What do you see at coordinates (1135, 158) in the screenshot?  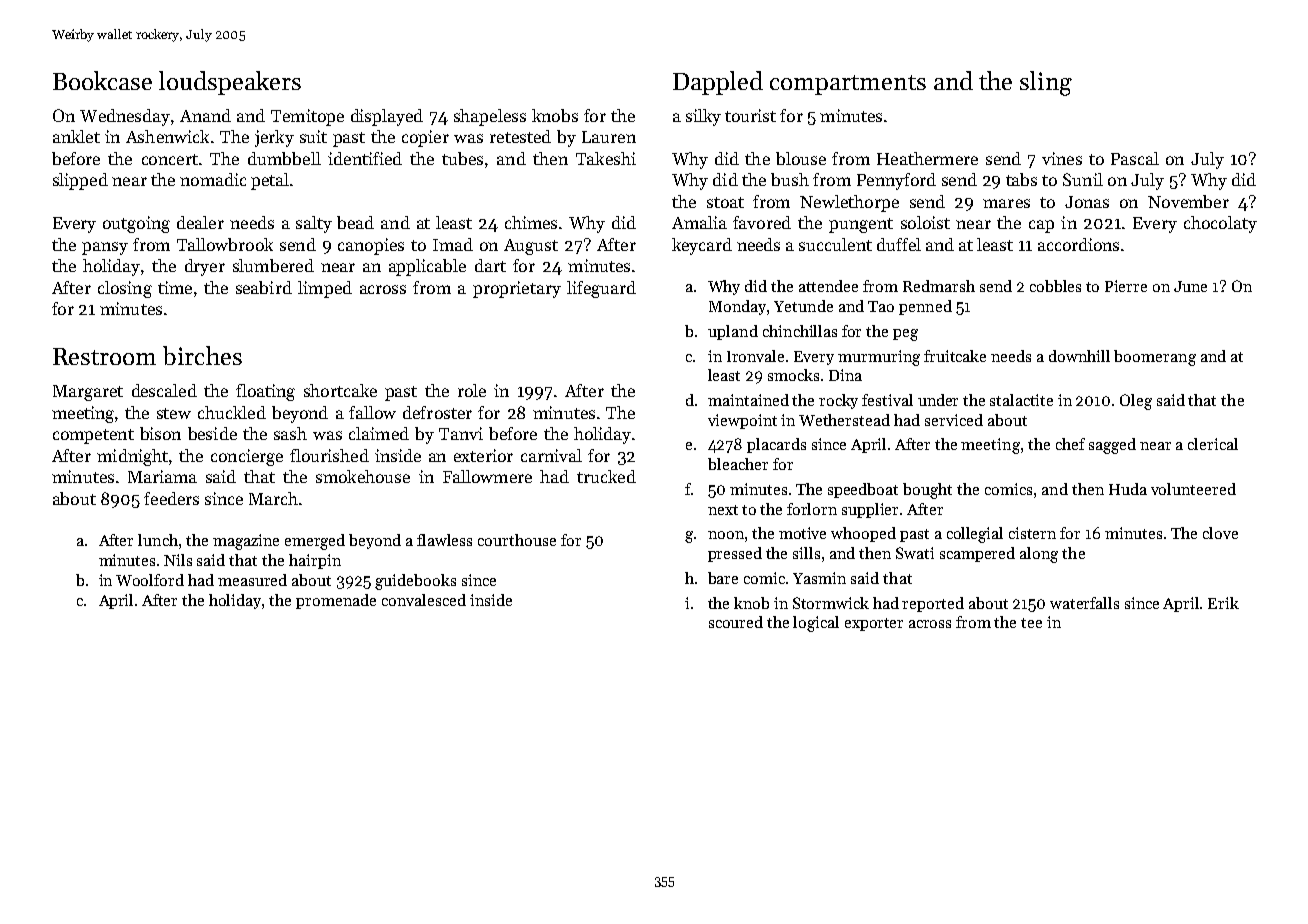 I see `Pascal` at bounding box center [1135, 158].
